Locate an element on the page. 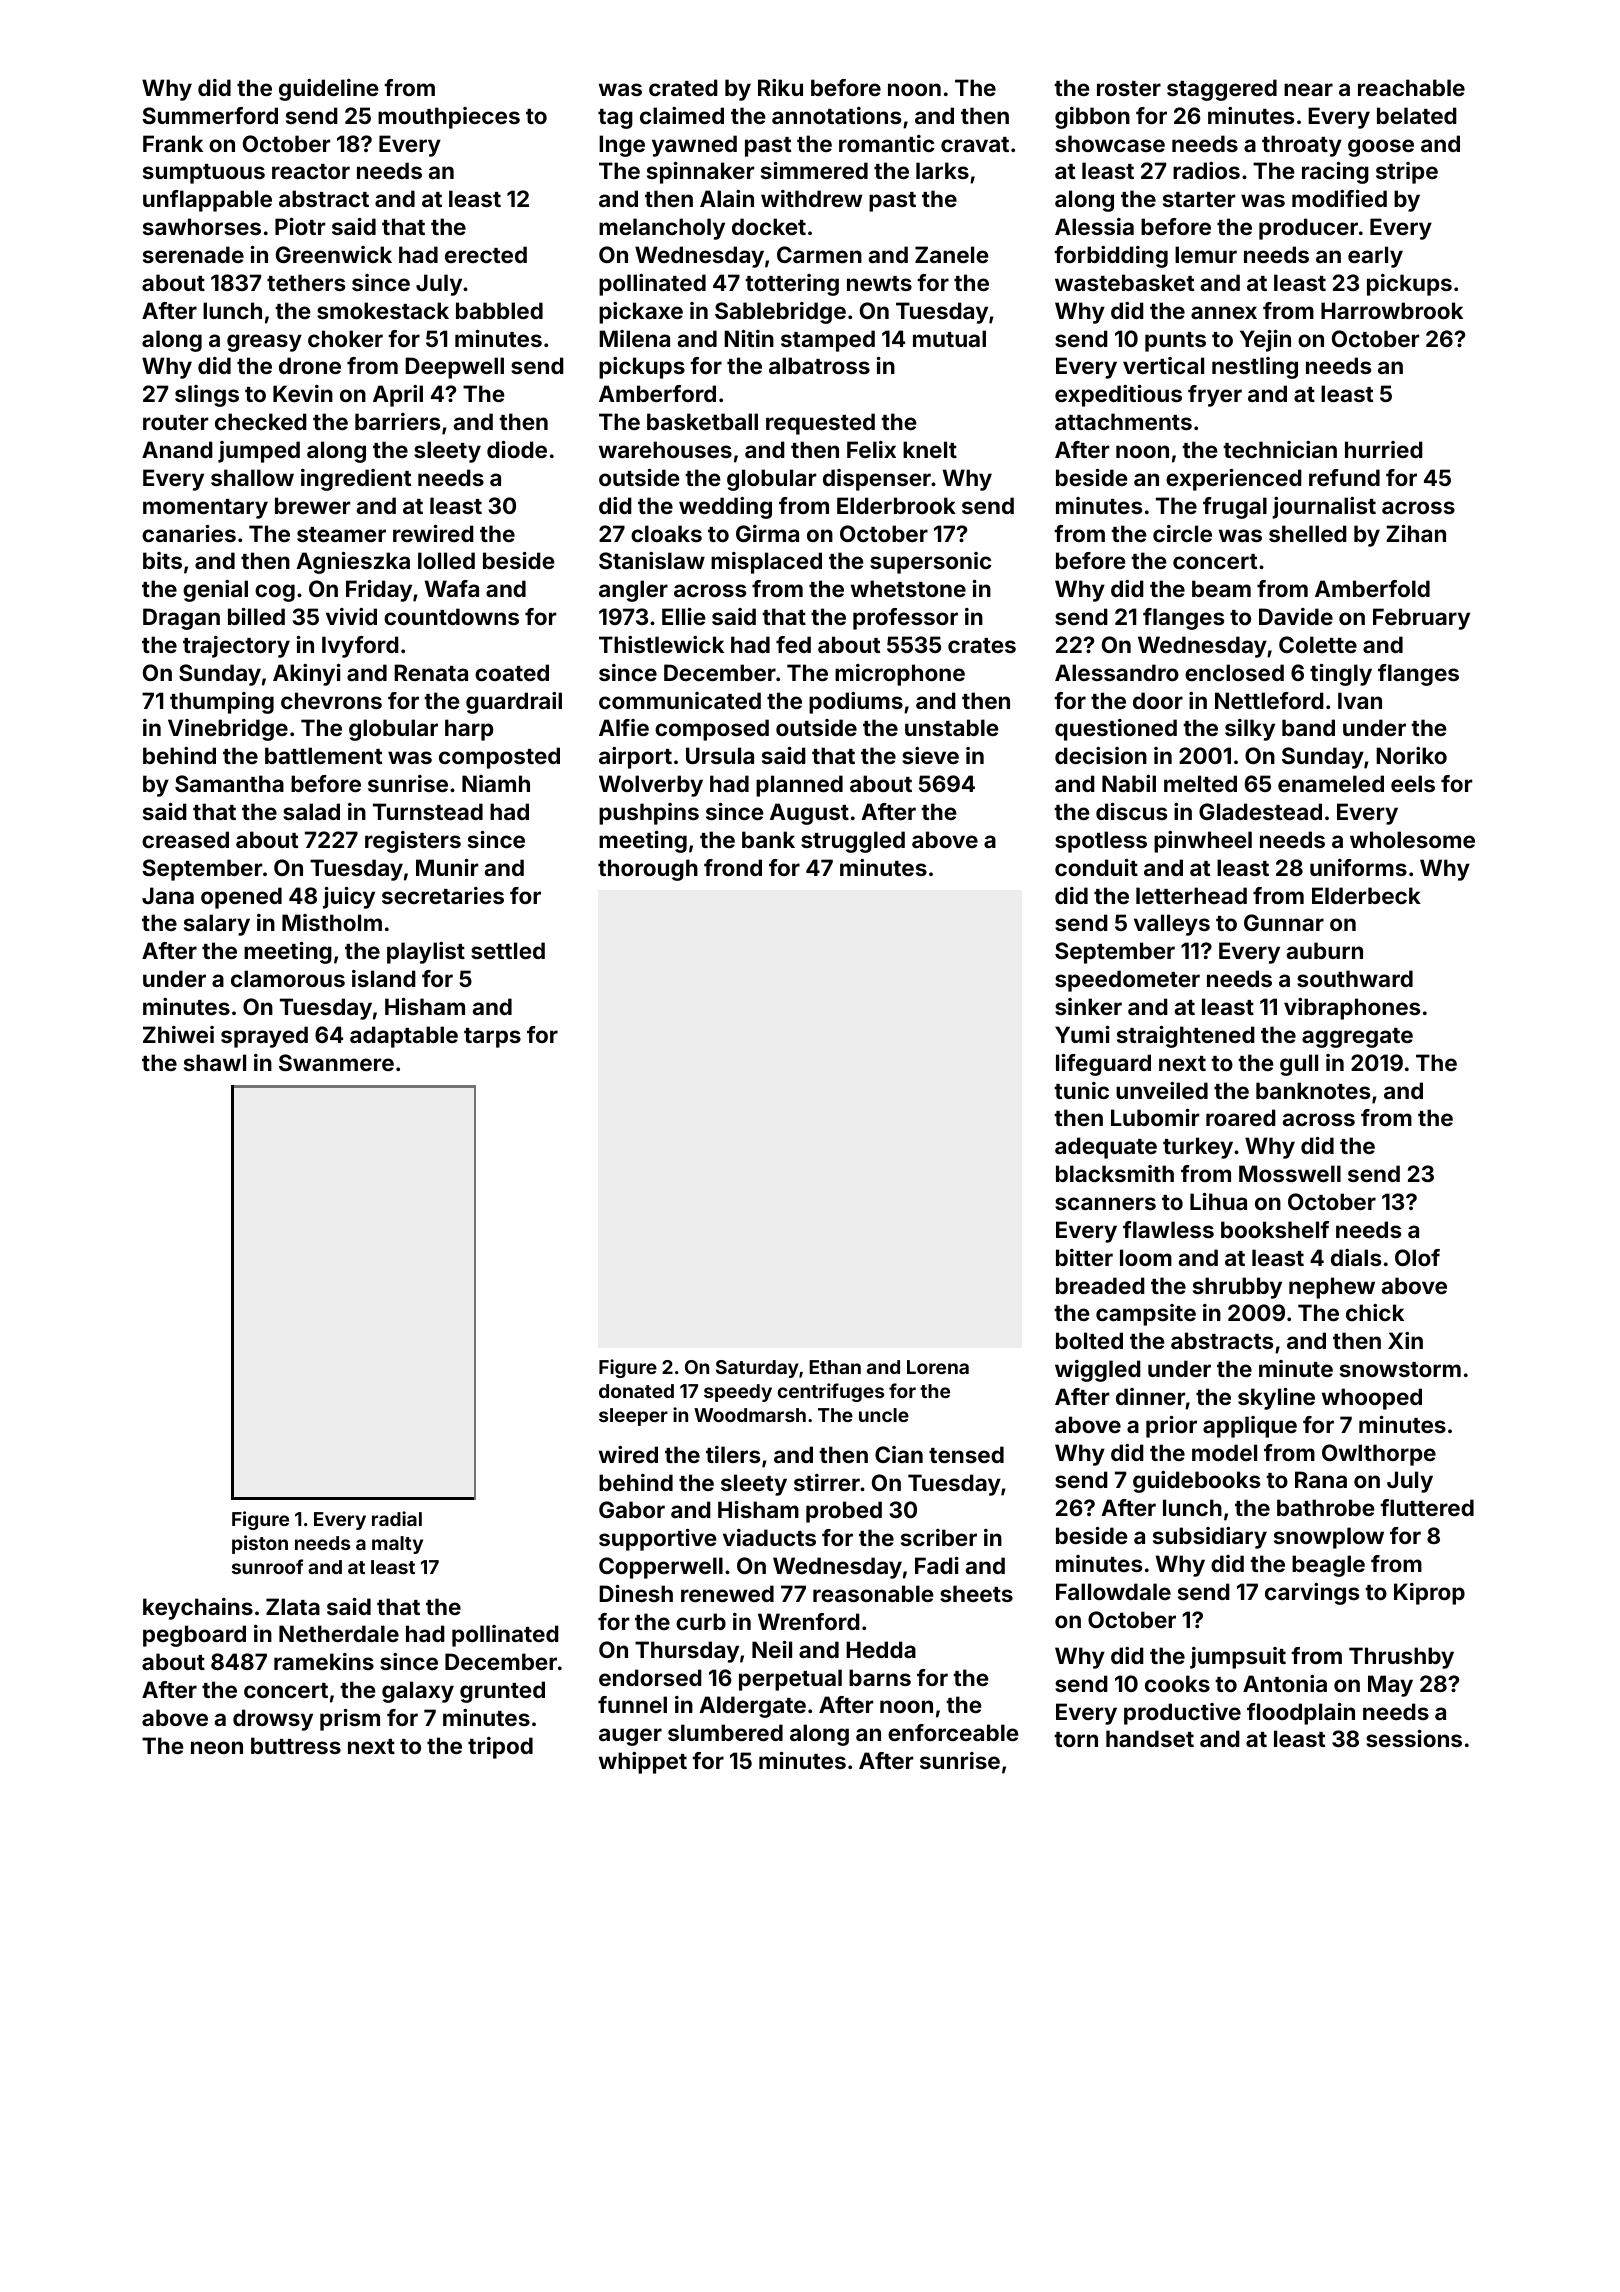  knelt is located at coordinates (930, 449).
